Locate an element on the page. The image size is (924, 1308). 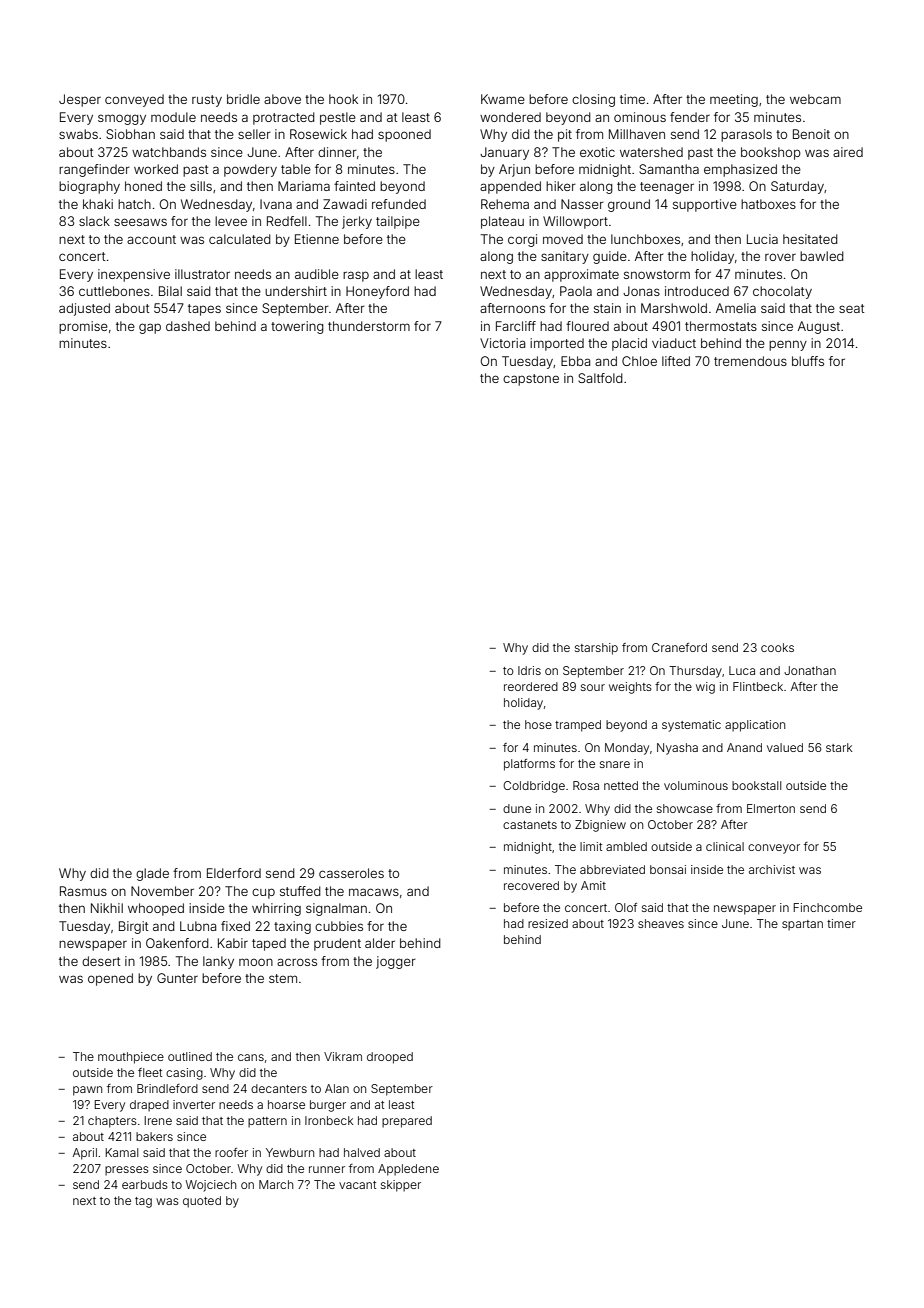
Jesper is located at coordinates (80, 100).
